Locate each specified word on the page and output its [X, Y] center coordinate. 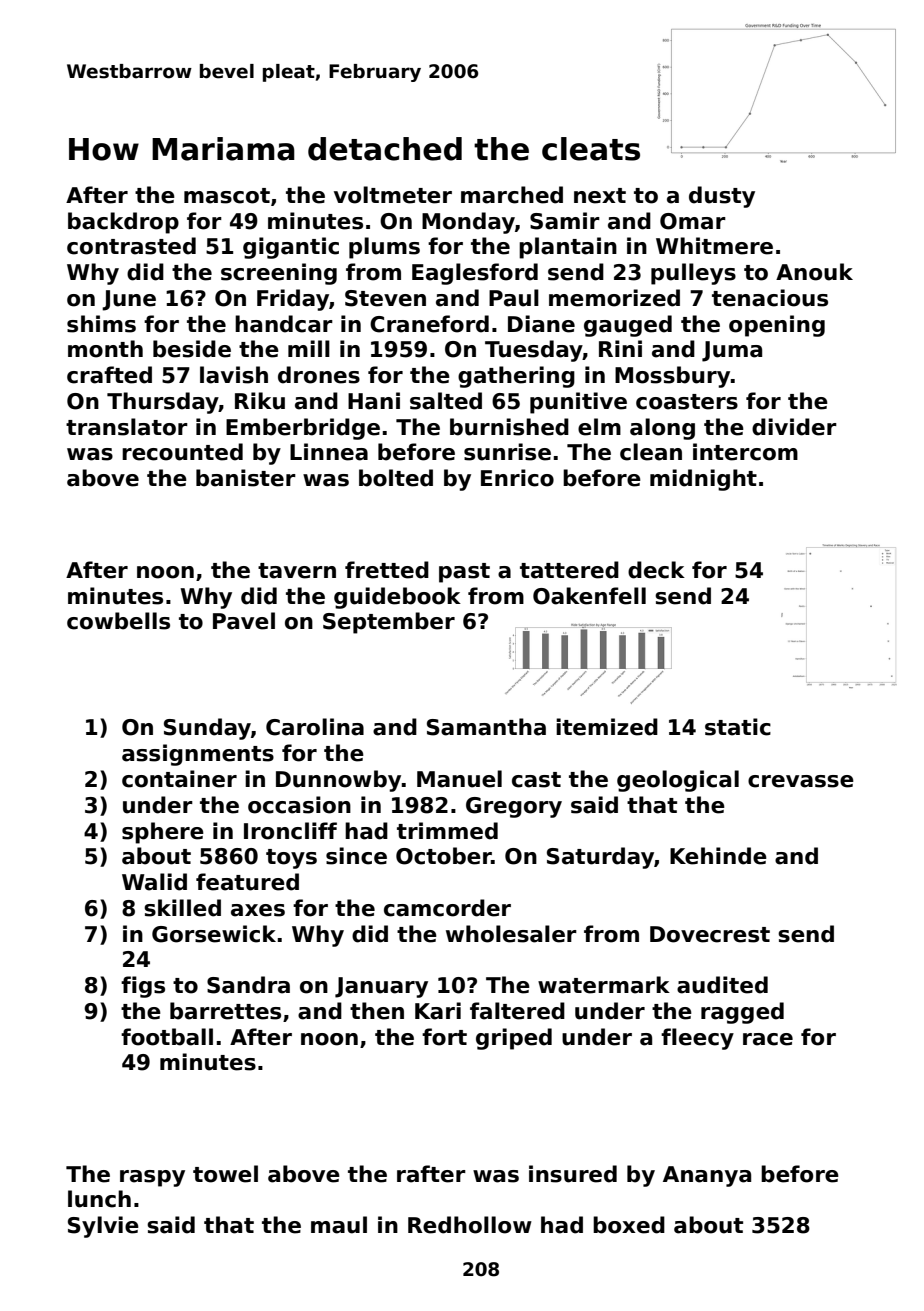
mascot [227, 196]
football [167, 1037]
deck [656, 570]
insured [573, 1174]
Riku [260, 401]
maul [339, 1225]
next [600, 196]
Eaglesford [475, 274]
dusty [722, 197]
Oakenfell [589, 596]
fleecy [697, 1039]
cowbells [118, 621]
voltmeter [393, 195]
